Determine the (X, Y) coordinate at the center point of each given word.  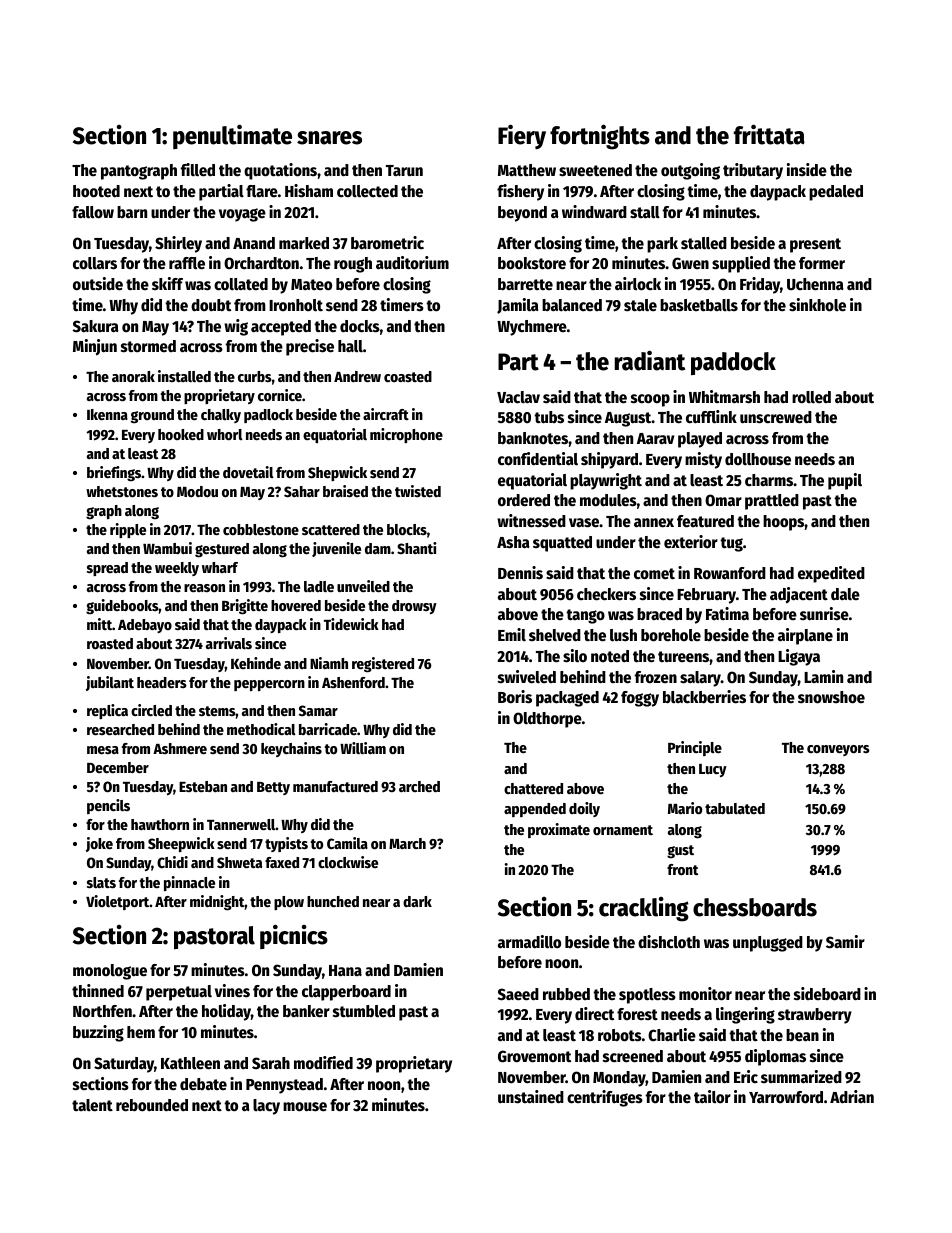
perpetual (179, 993)
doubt (211, 305)
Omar (723, 500)
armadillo (529, 942)
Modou (197, 491)
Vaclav (518, 397)
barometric (387, 243)
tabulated (735, 808)
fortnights (600, 137)
